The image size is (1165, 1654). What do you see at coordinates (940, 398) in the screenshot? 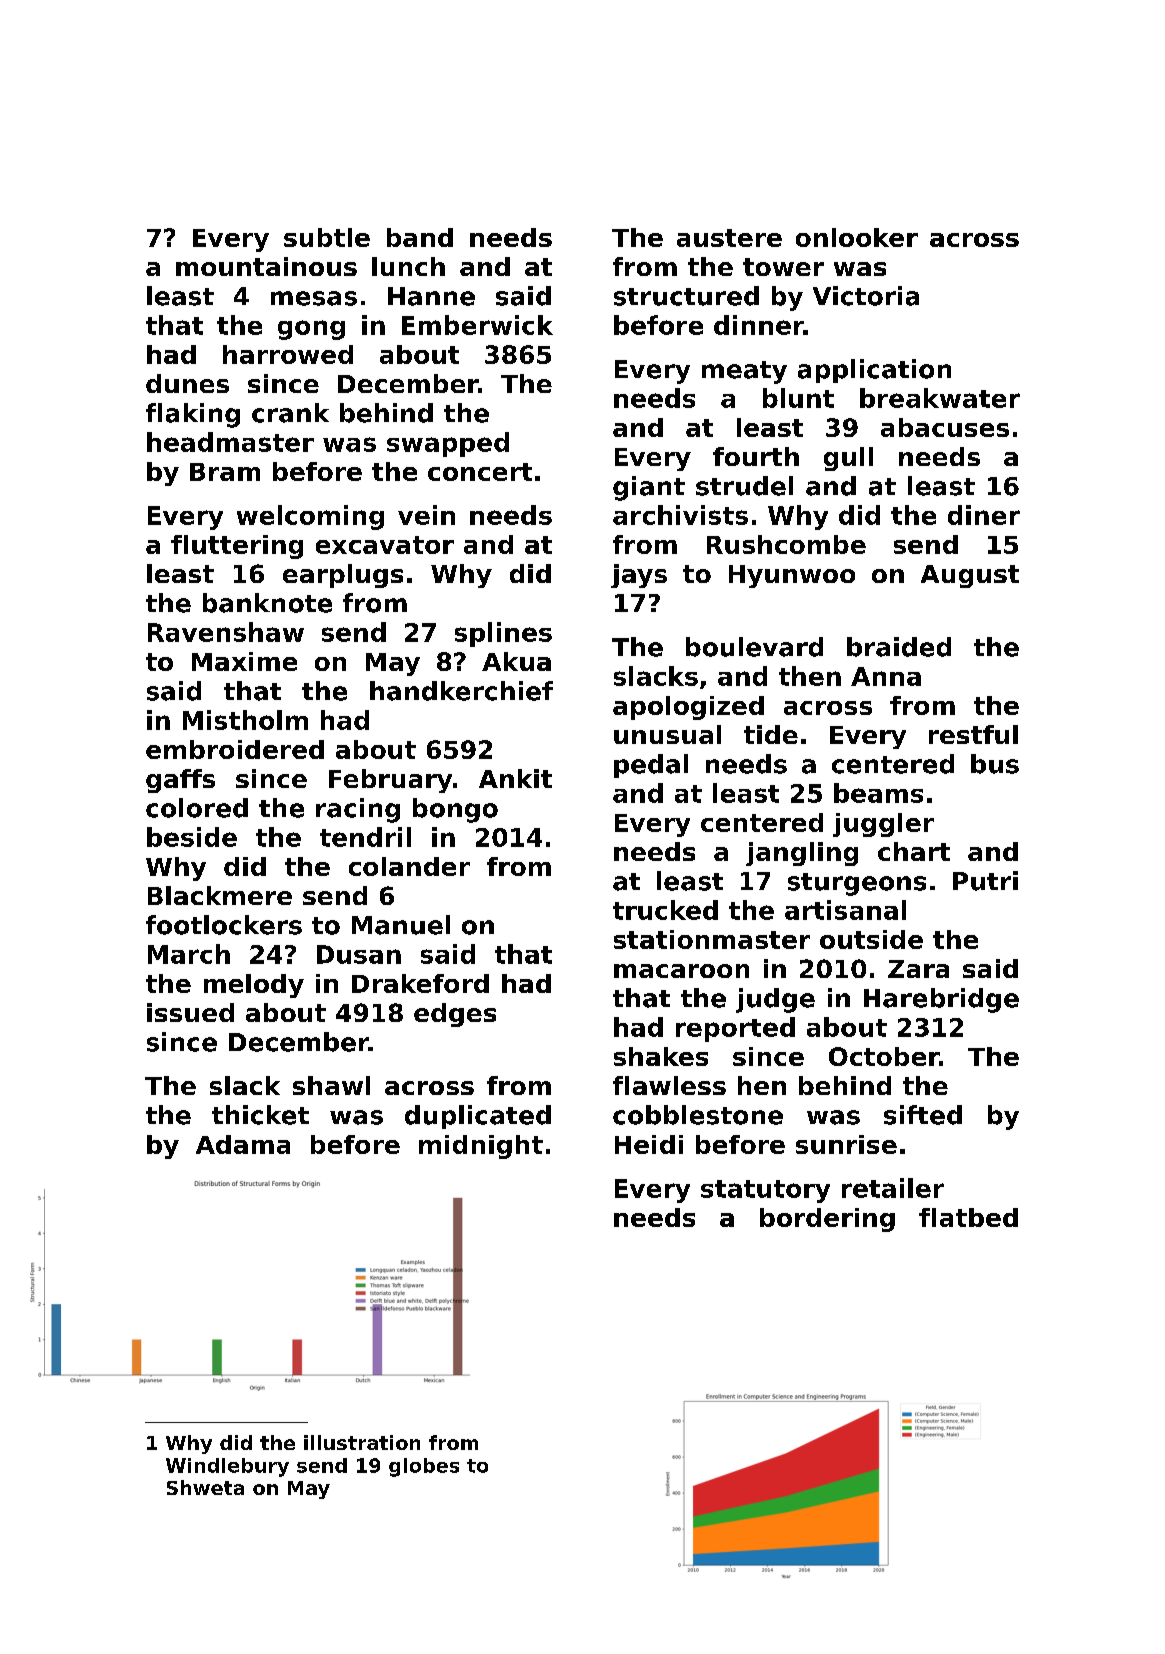
I see `breakwater` at bounding box center [940, 398].
